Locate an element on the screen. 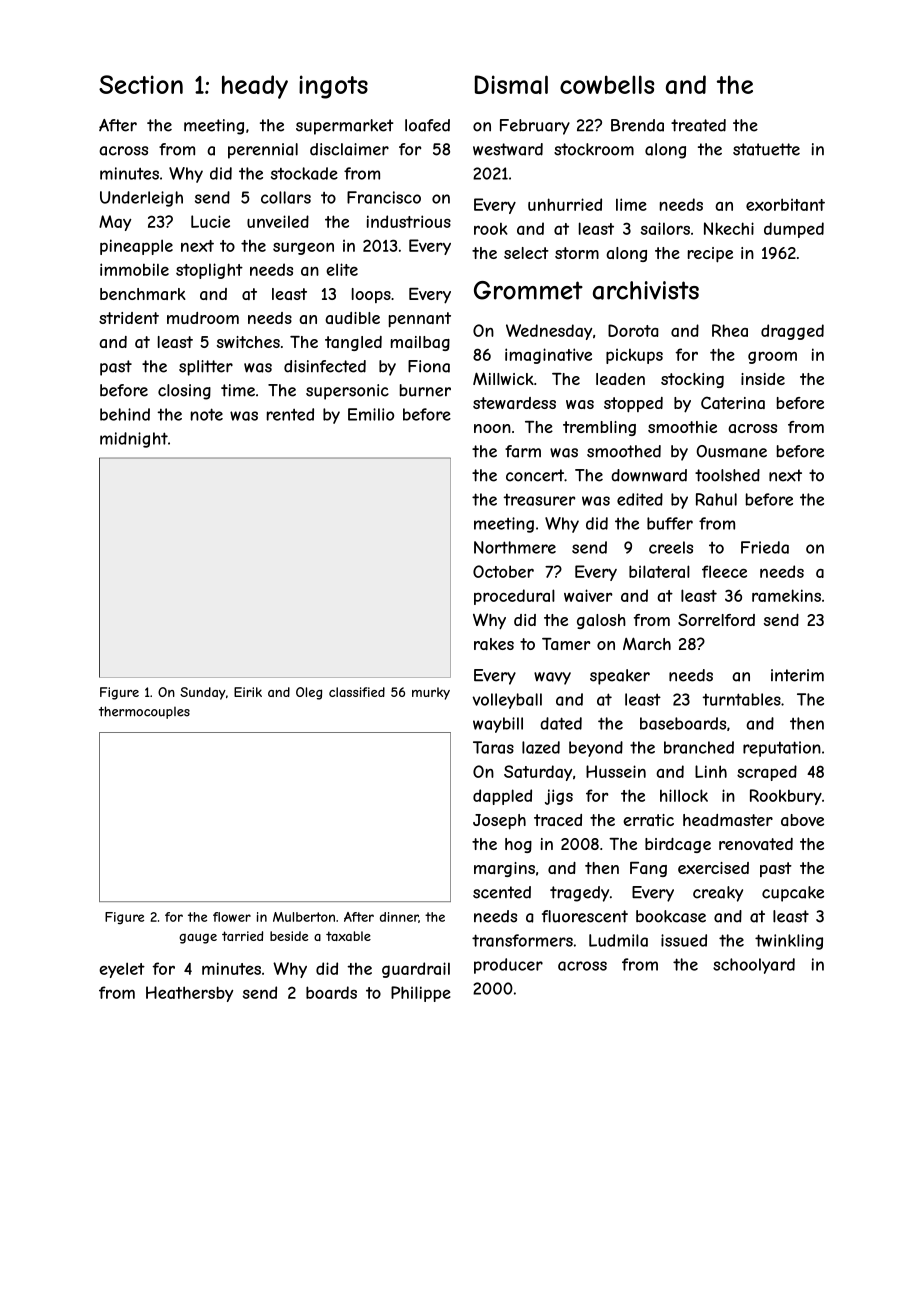 This screenshot has width=924, height=1308. Lucie is located at coordinates (210, 221).
